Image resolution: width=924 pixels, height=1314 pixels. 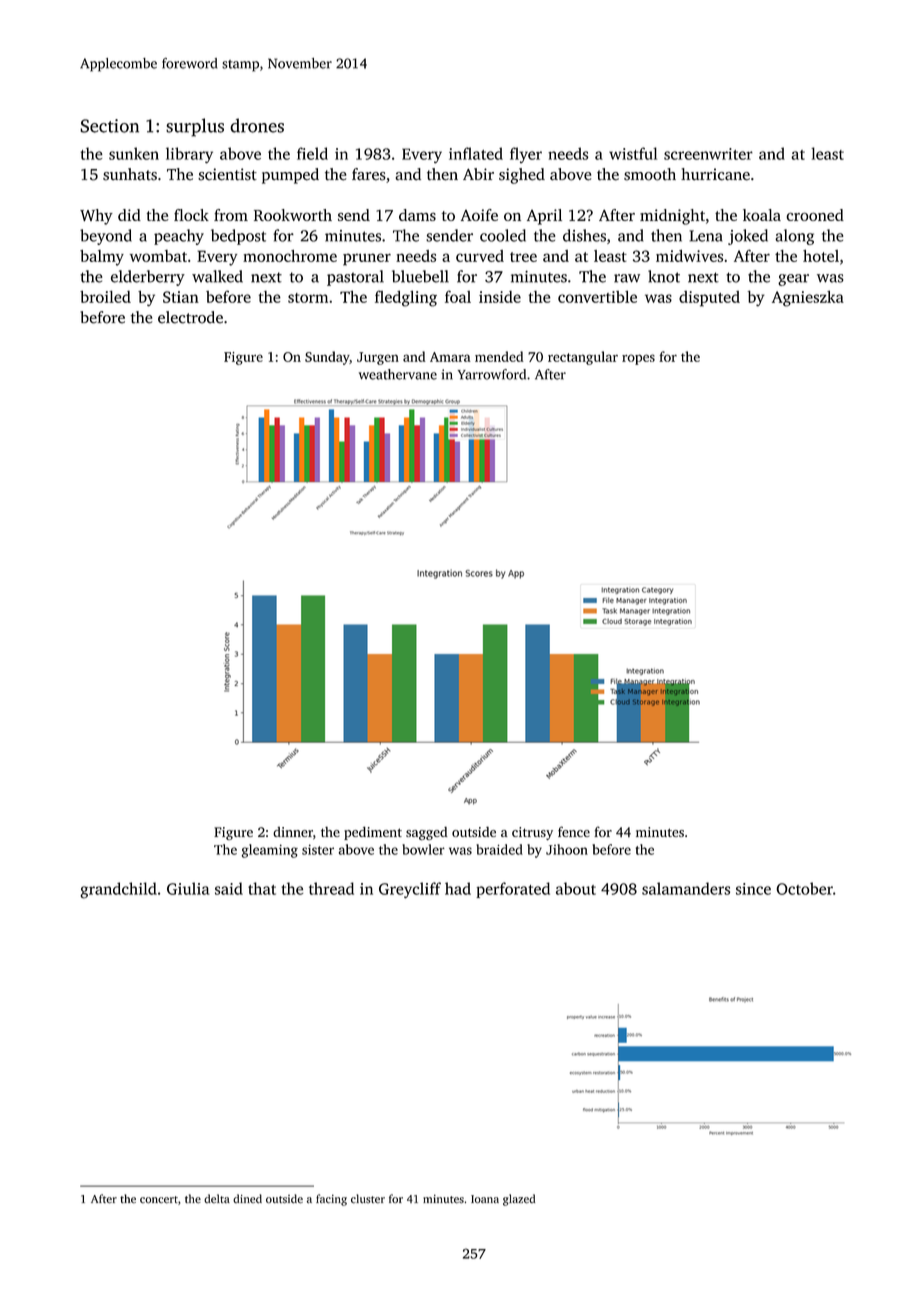 What do you see at coordinates (373, 833) in the document?
I see `pediment` at bounding box center [373, 833].
